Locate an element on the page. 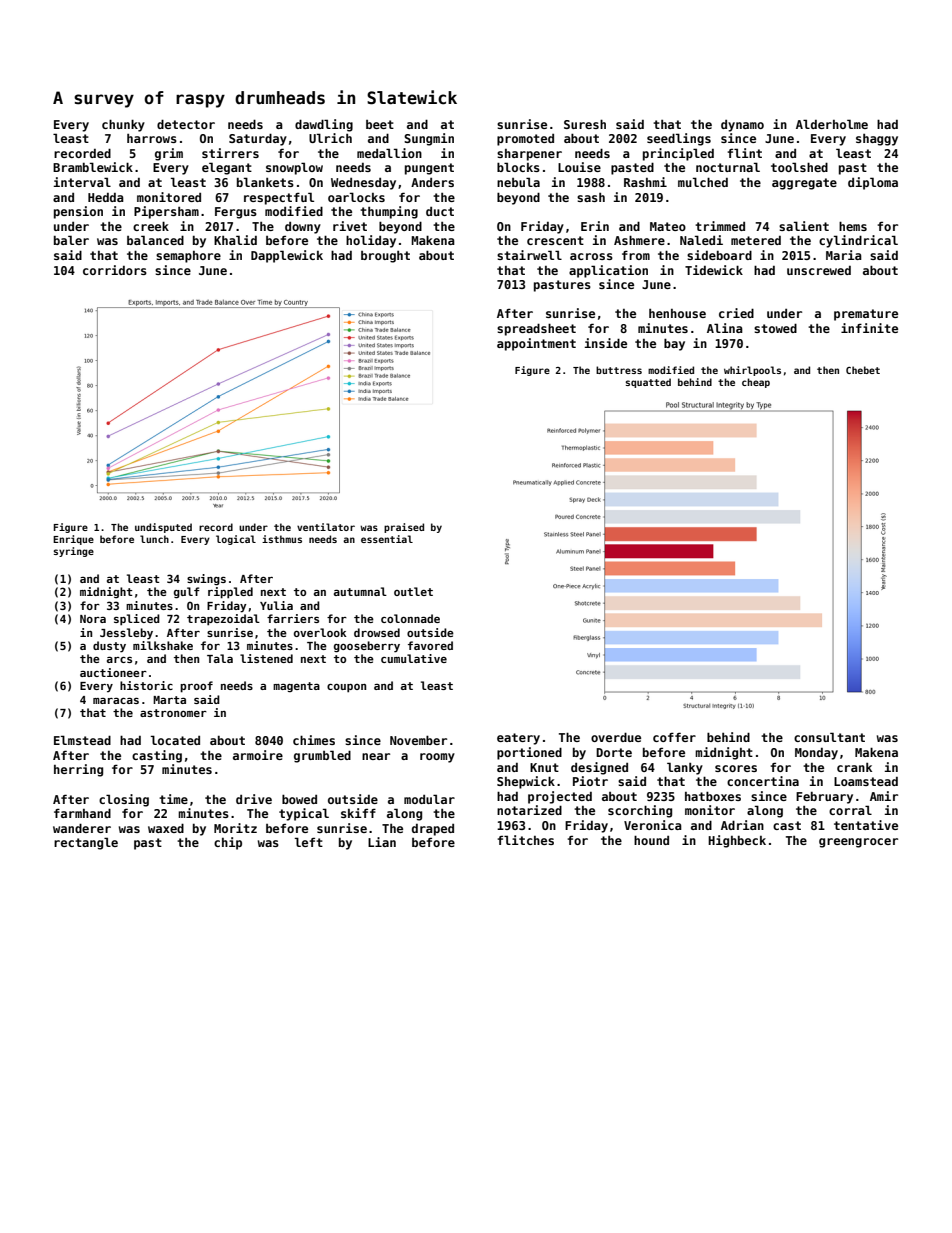 The height and width of the document is (1233, 952). Nora is located at coordinates (93, 619).
